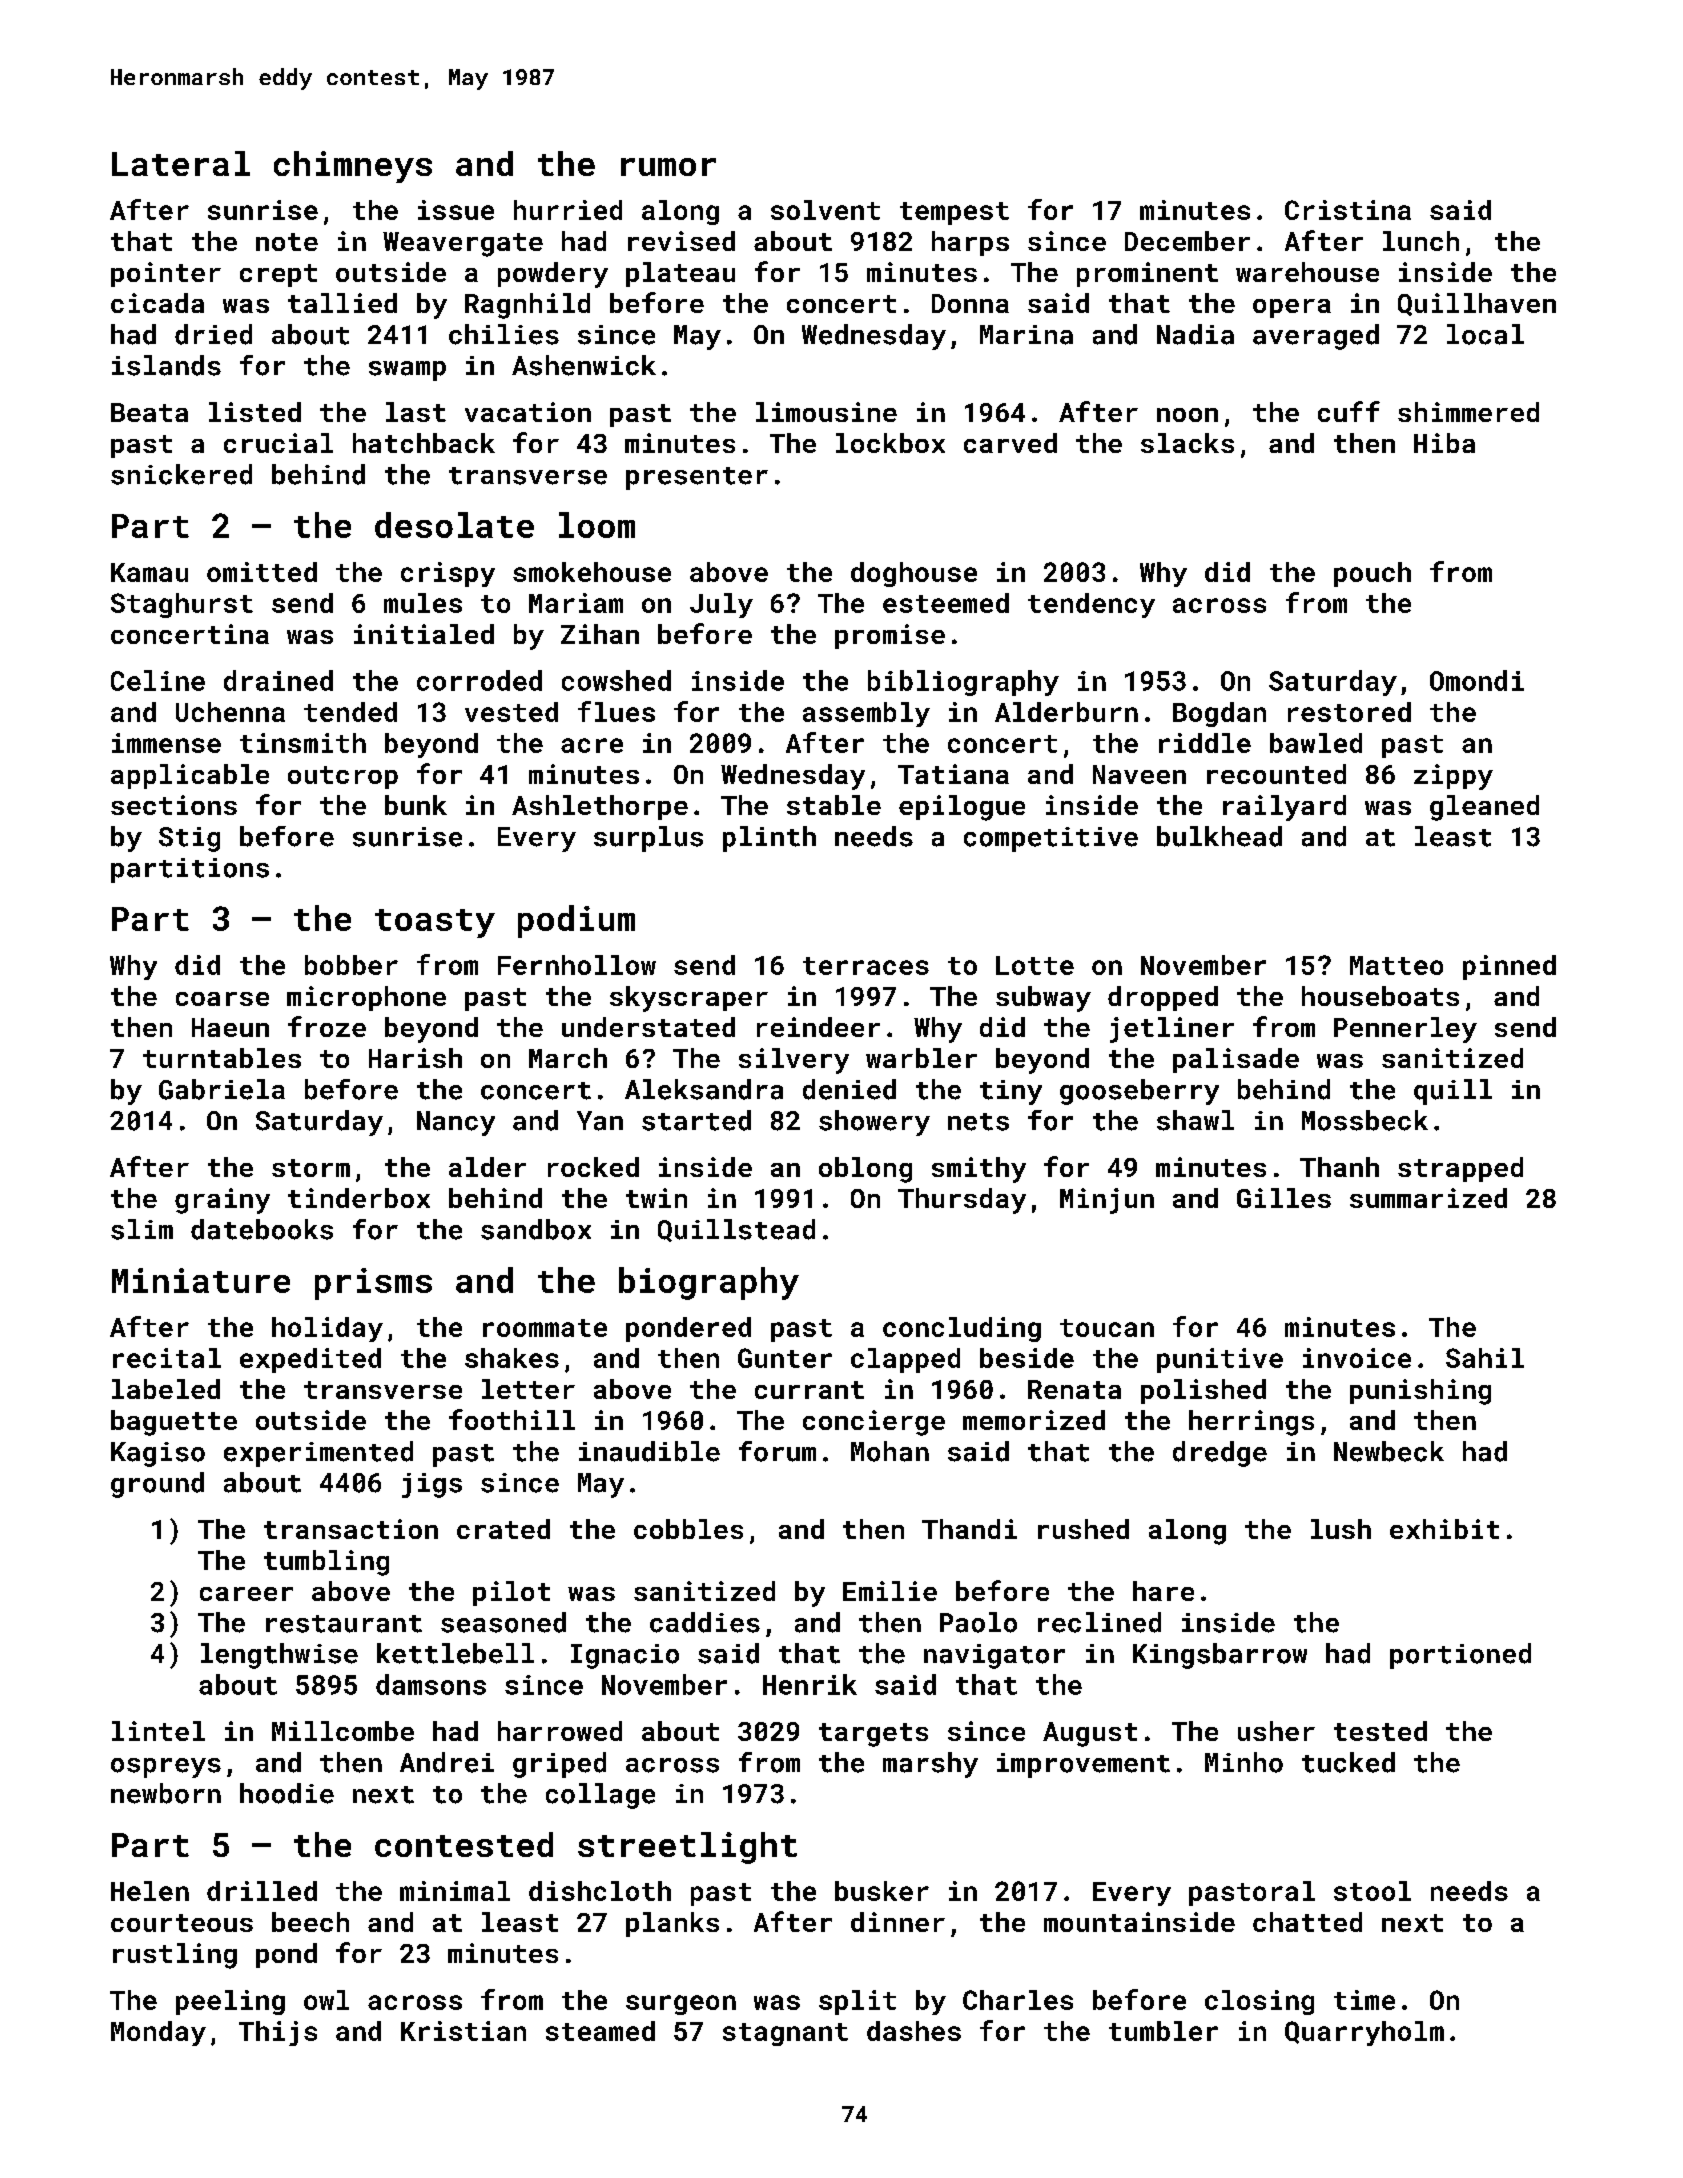  I want to click on crated, so click(503, 1529).
